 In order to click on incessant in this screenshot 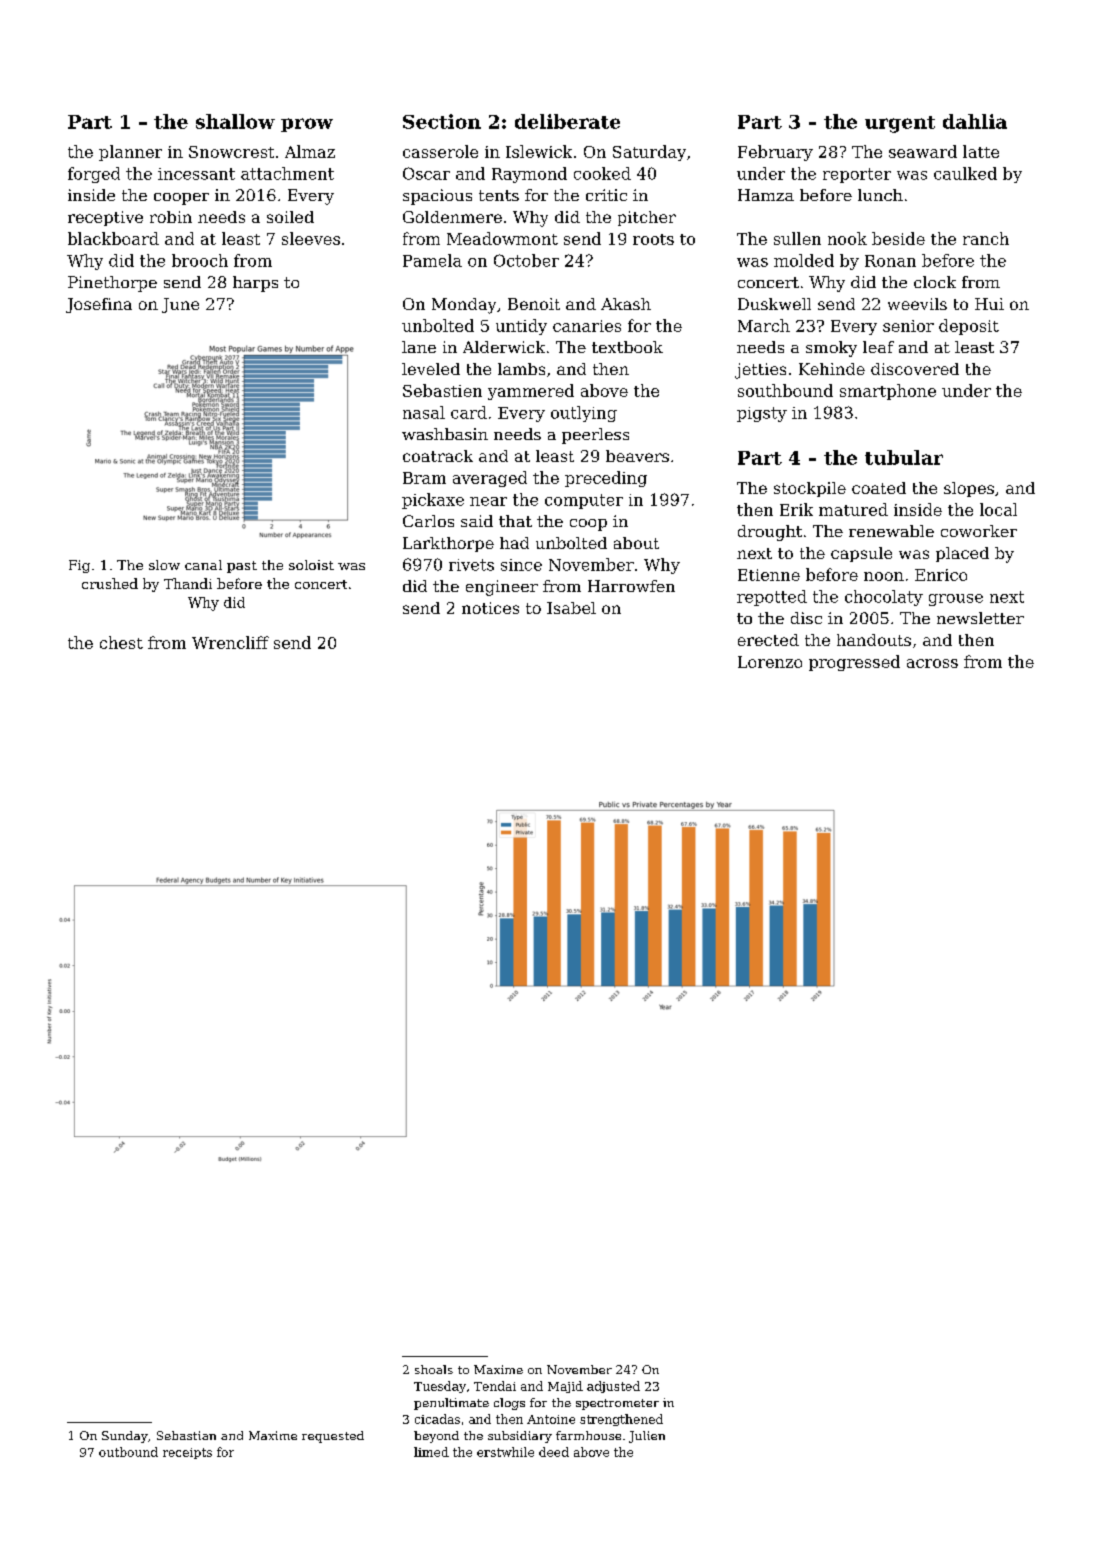, I will do `click(196, 174)`.
